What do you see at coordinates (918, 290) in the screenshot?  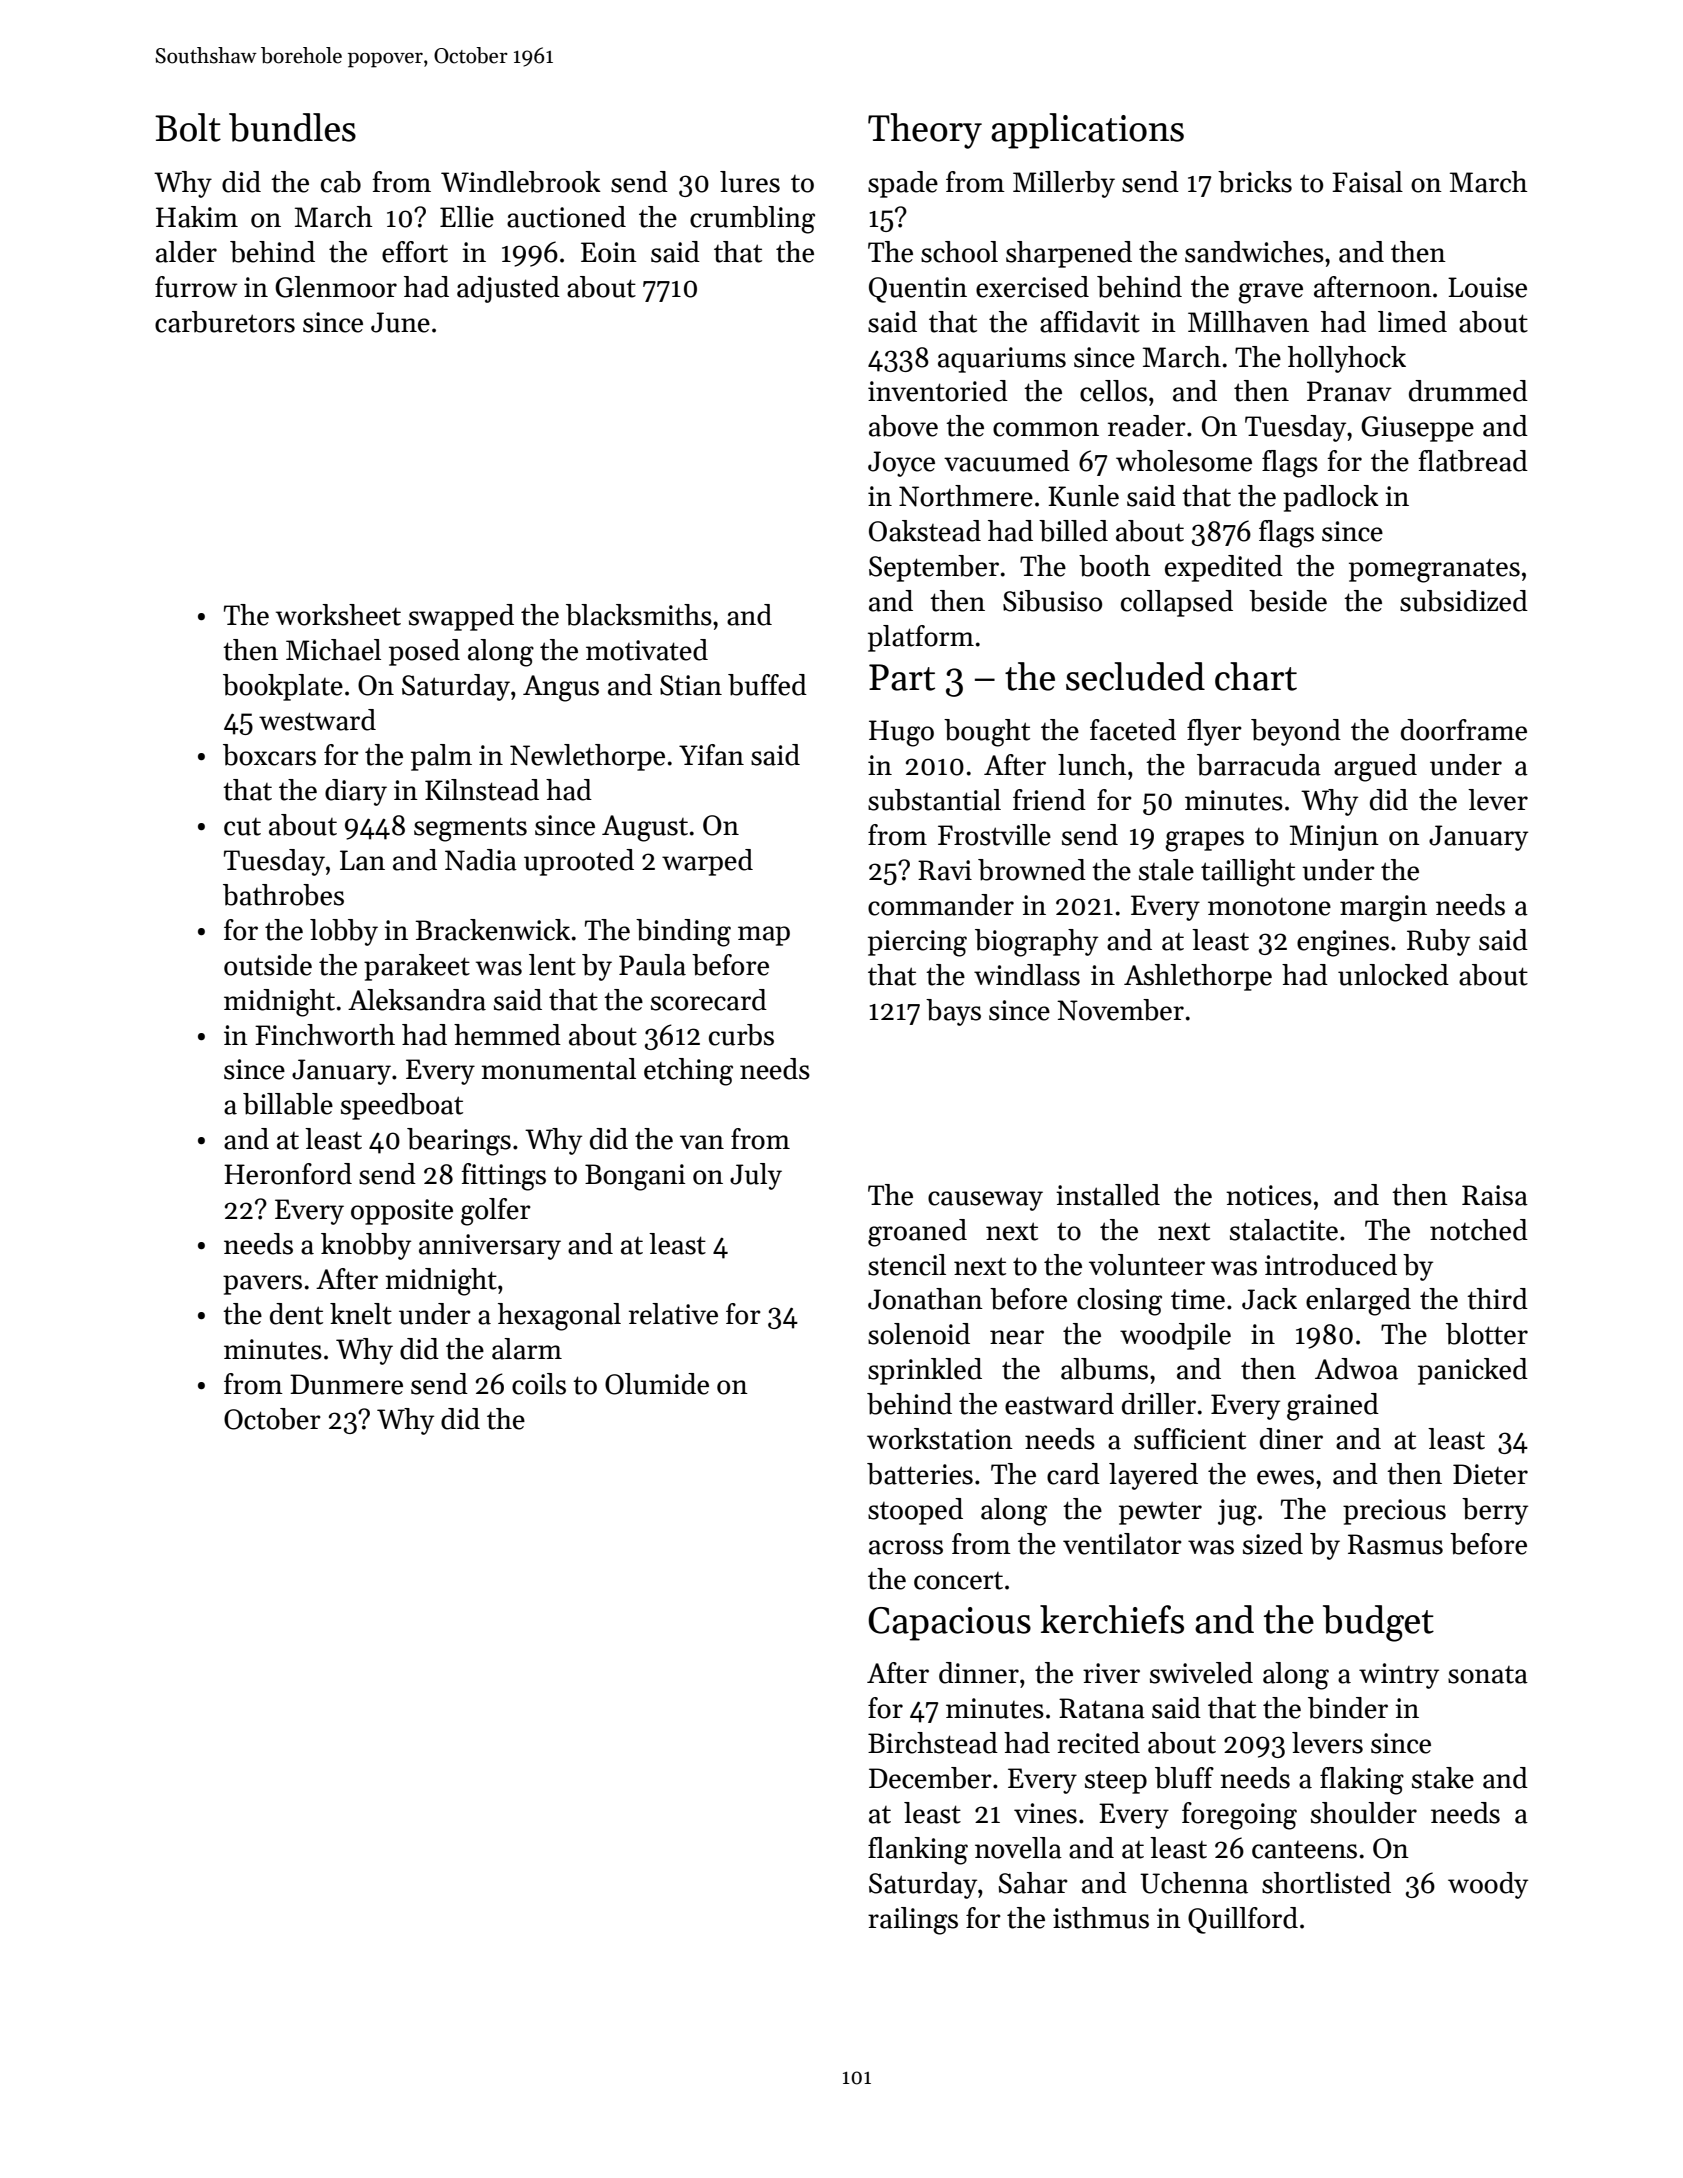 I see `Quentin` at bounding box center [918, 290].
